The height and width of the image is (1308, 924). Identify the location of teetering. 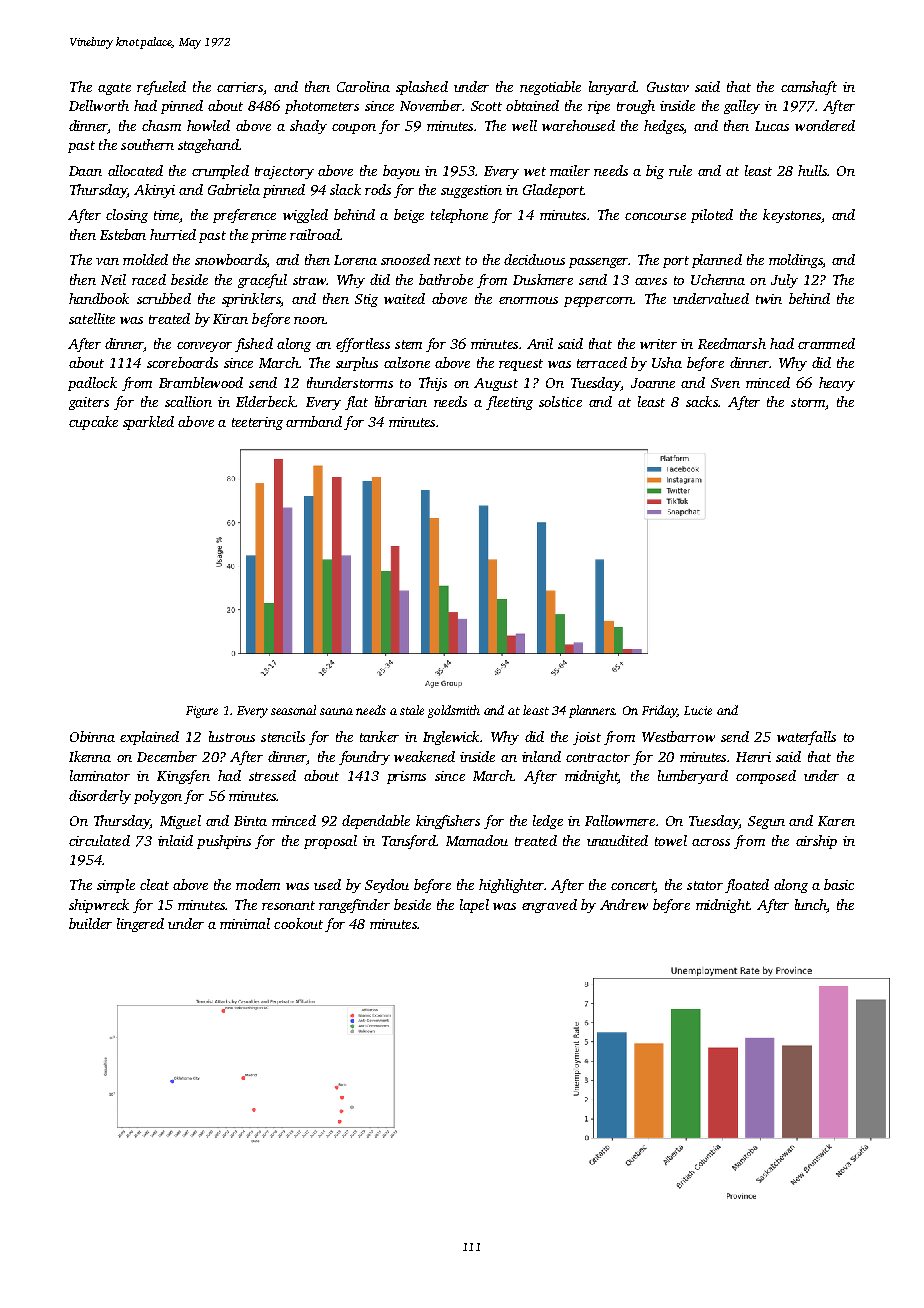
(257, 423).
